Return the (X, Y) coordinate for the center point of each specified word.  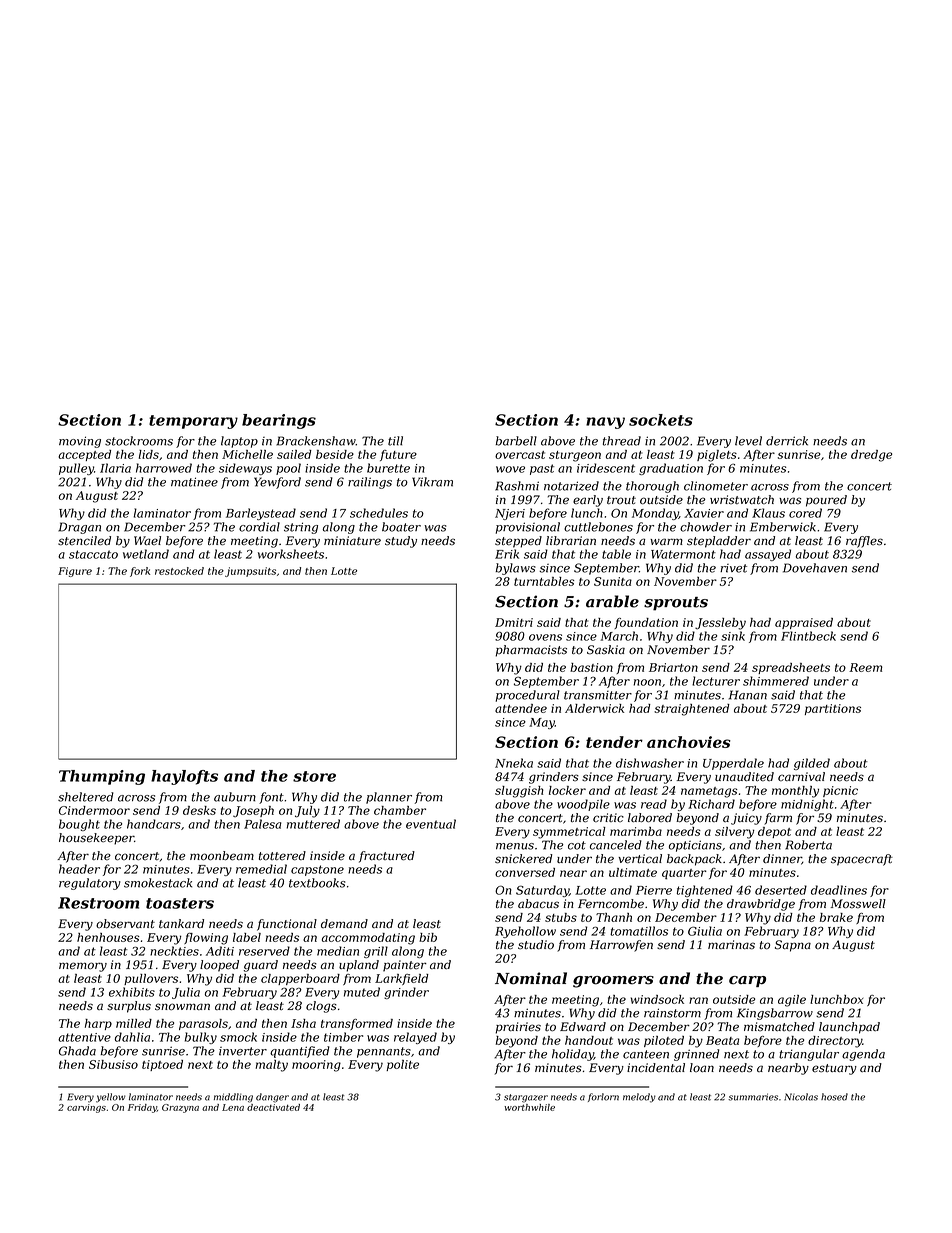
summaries (753, 1097)
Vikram (432, 482)
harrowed (164, 468)
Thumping (102, 777)
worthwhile (529, 1107)
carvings (86, 1108)
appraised (804, 623)
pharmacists (531, 651)
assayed (768, 555)
